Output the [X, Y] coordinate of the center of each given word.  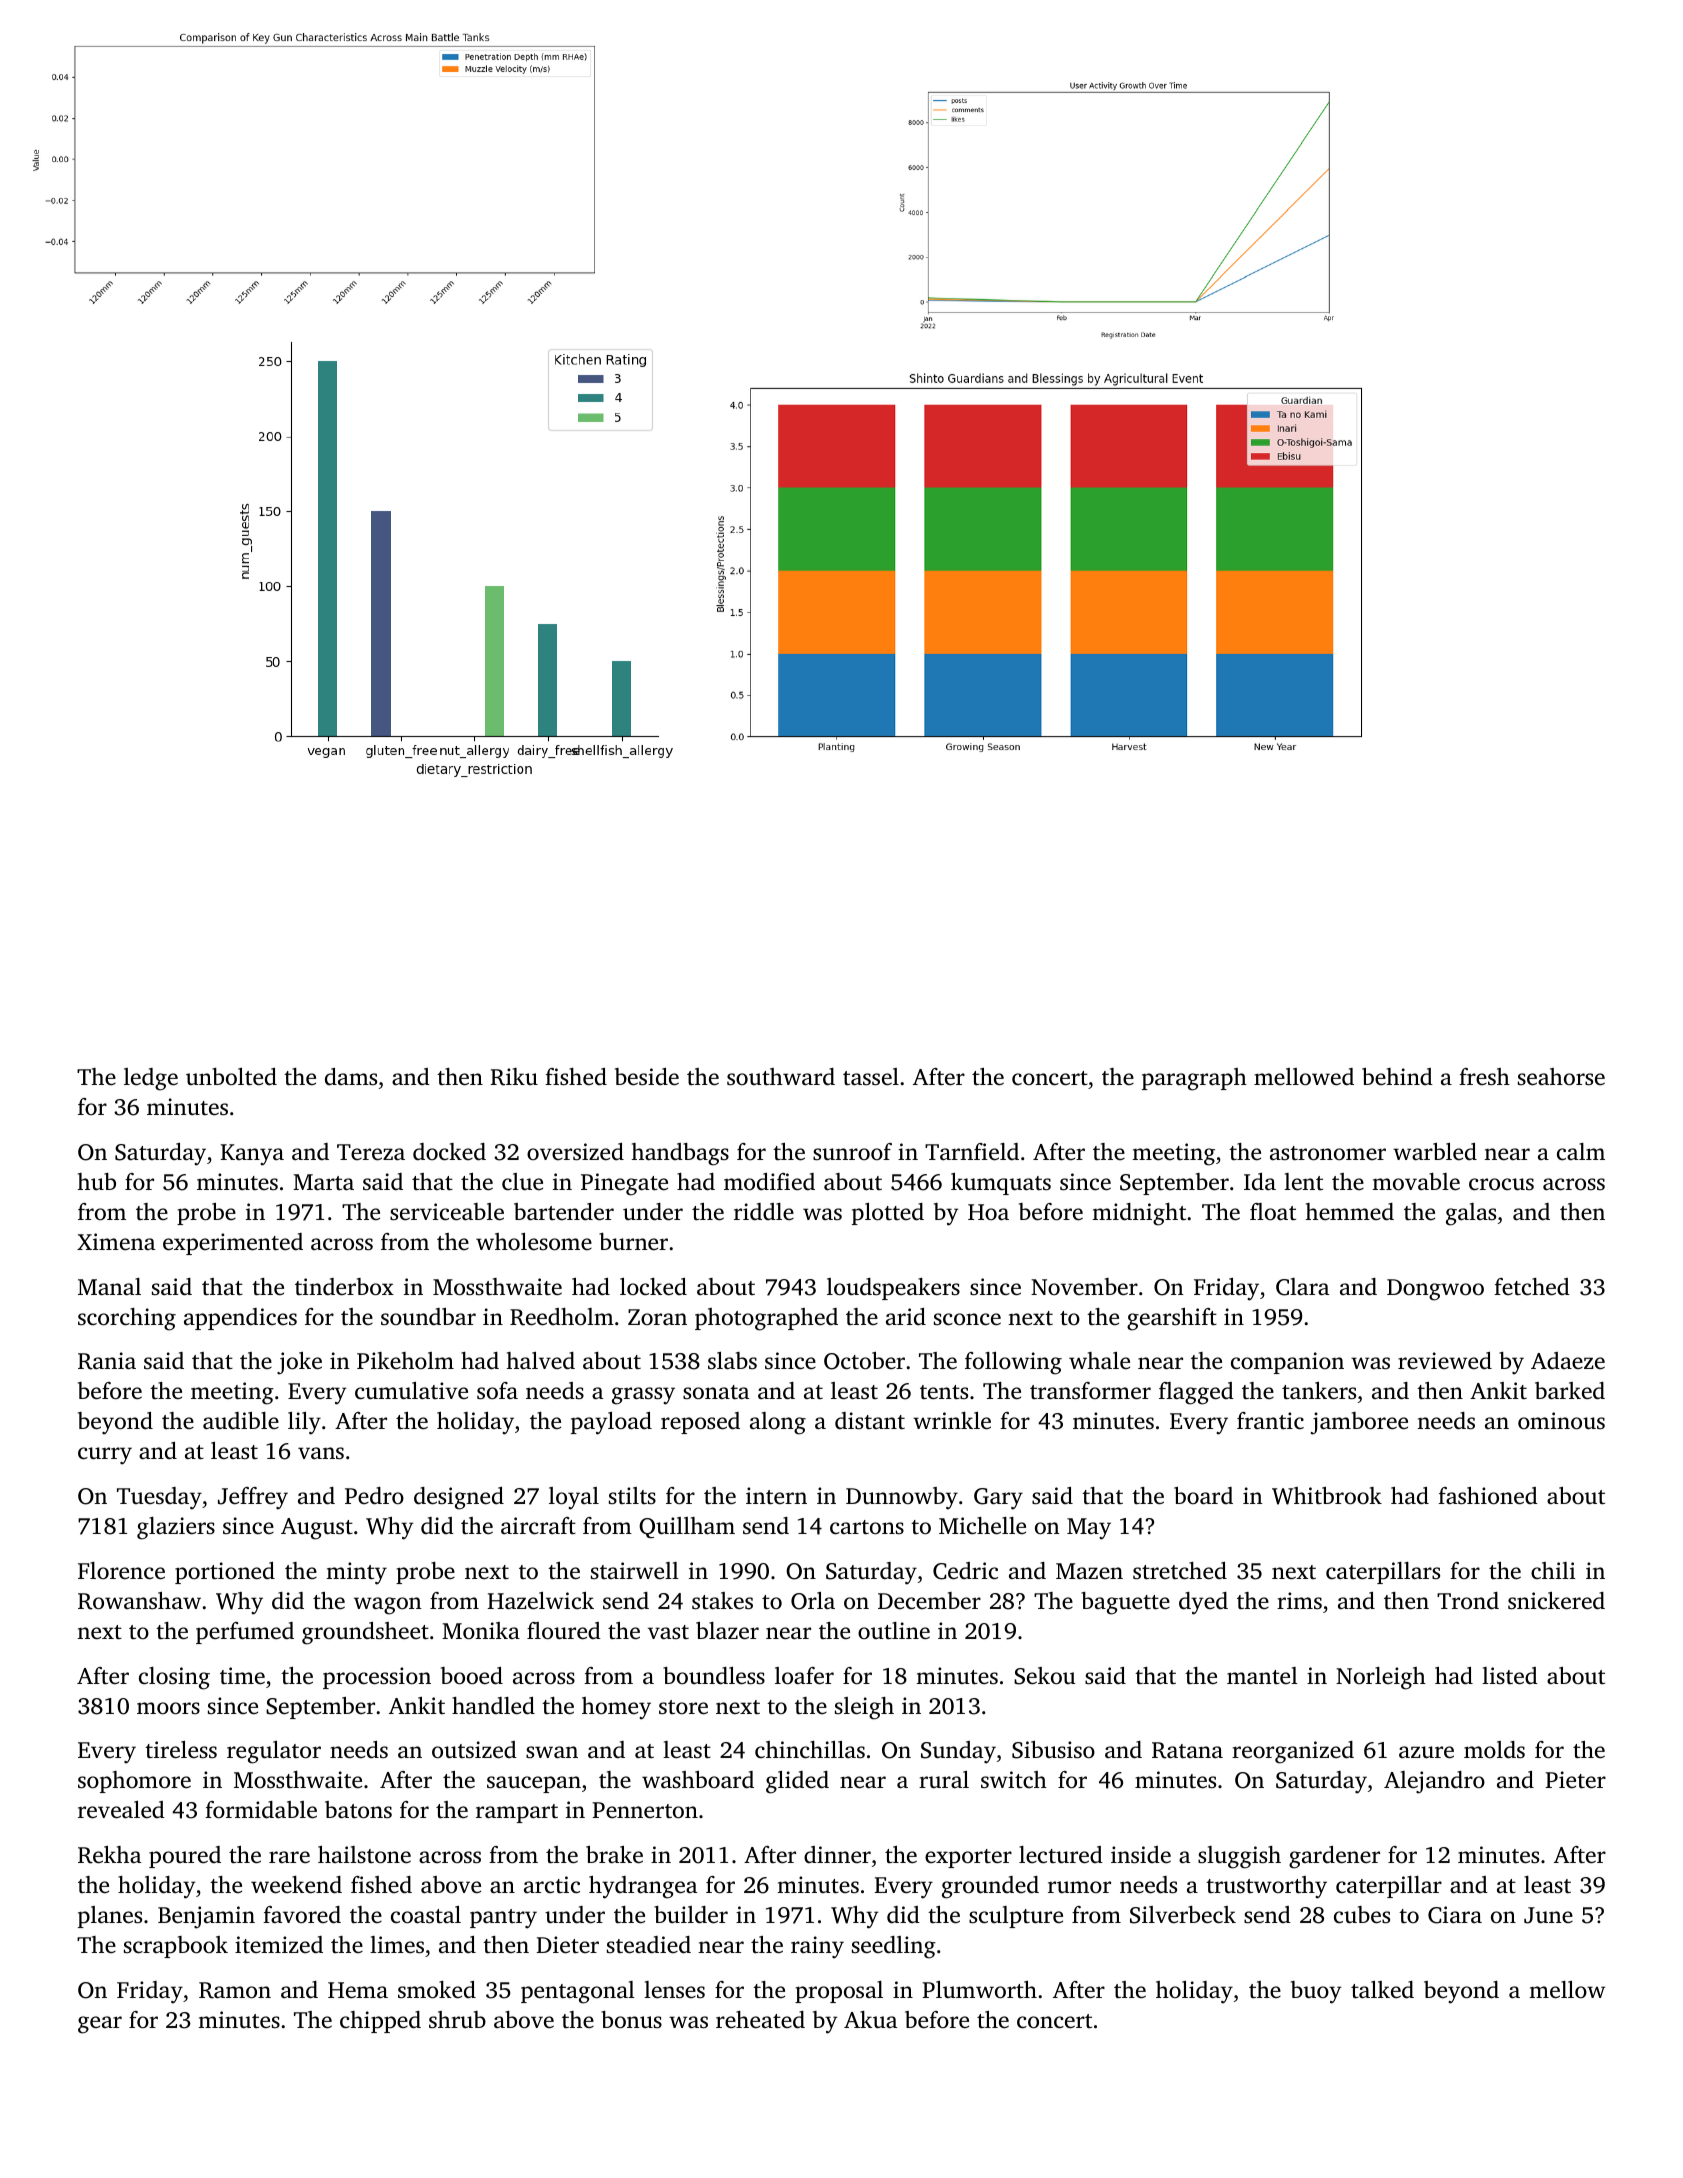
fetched [1532, 1287]
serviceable [447, 1212]
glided [797, 1782]
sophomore [134, 1782]
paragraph [1194, 1079]
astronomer [1328, 1153]
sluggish [1239, 1857]
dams [351, 1076]
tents [944, 1392]
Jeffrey [253, 1498]
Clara [1302, 1287]
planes [110, 1917]
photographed [766, 1319]
